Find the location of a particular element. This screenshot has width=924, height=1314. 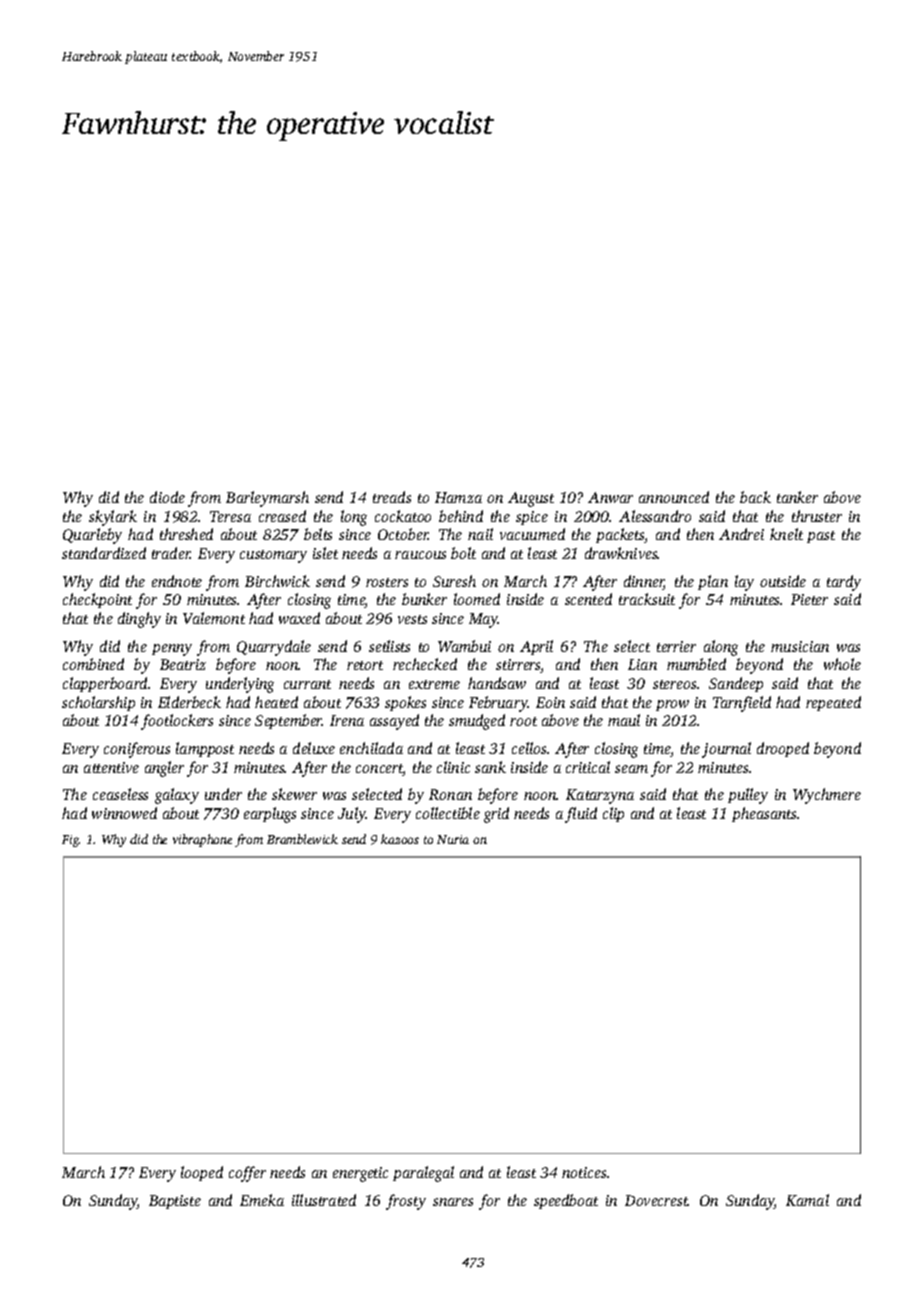

vibraphone is located at coordinates (202, 840).
